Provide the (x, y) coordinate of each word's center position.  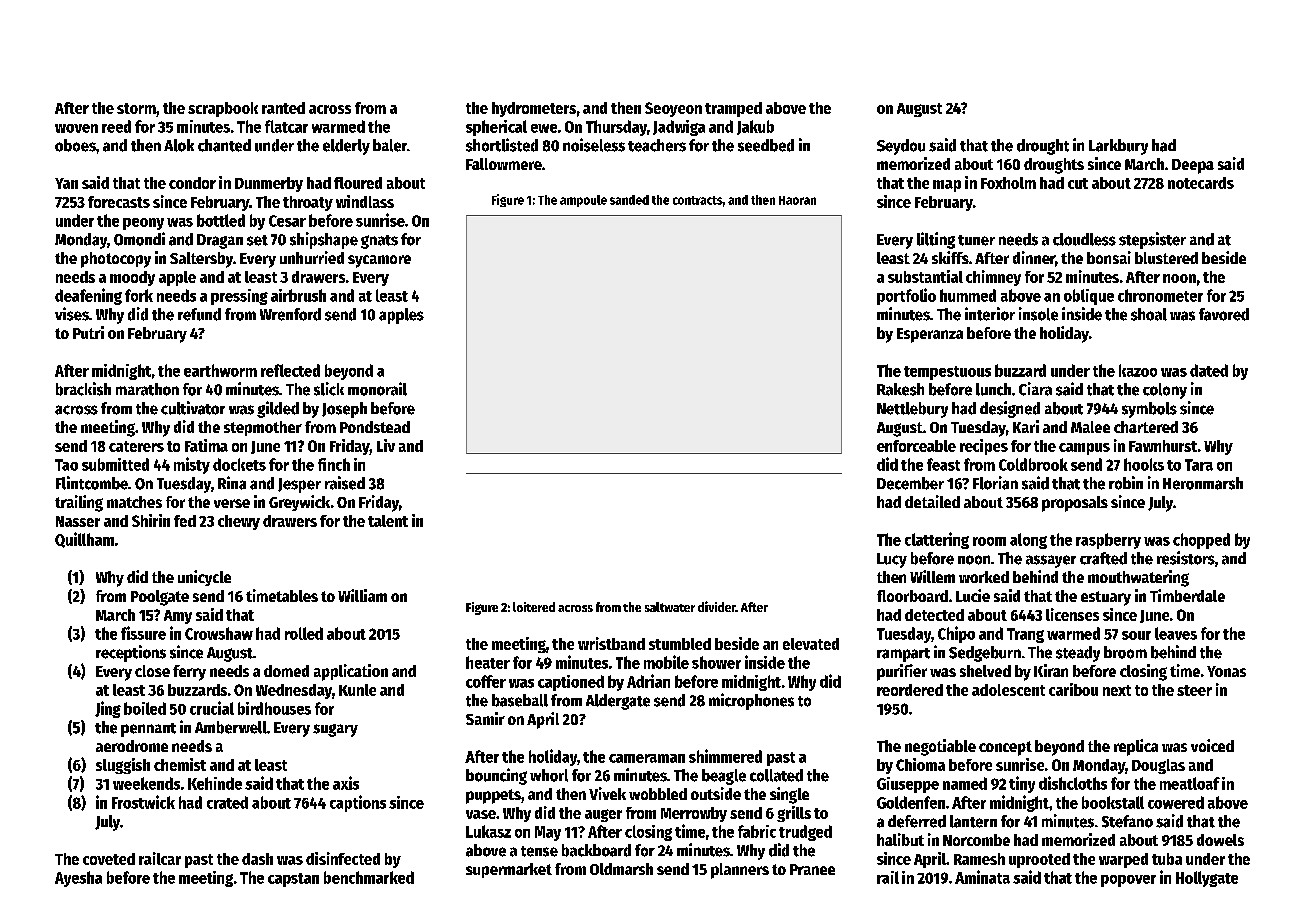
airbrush (298, 295)
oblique (1089, 297)
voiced (1212, 745)
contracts (698, 200)
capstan (293, 880)
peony (143, 224)
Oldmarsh (621, 869)
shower (716, 662)
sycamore (379, 261)
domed (286, 671)
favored (1224, 314)
